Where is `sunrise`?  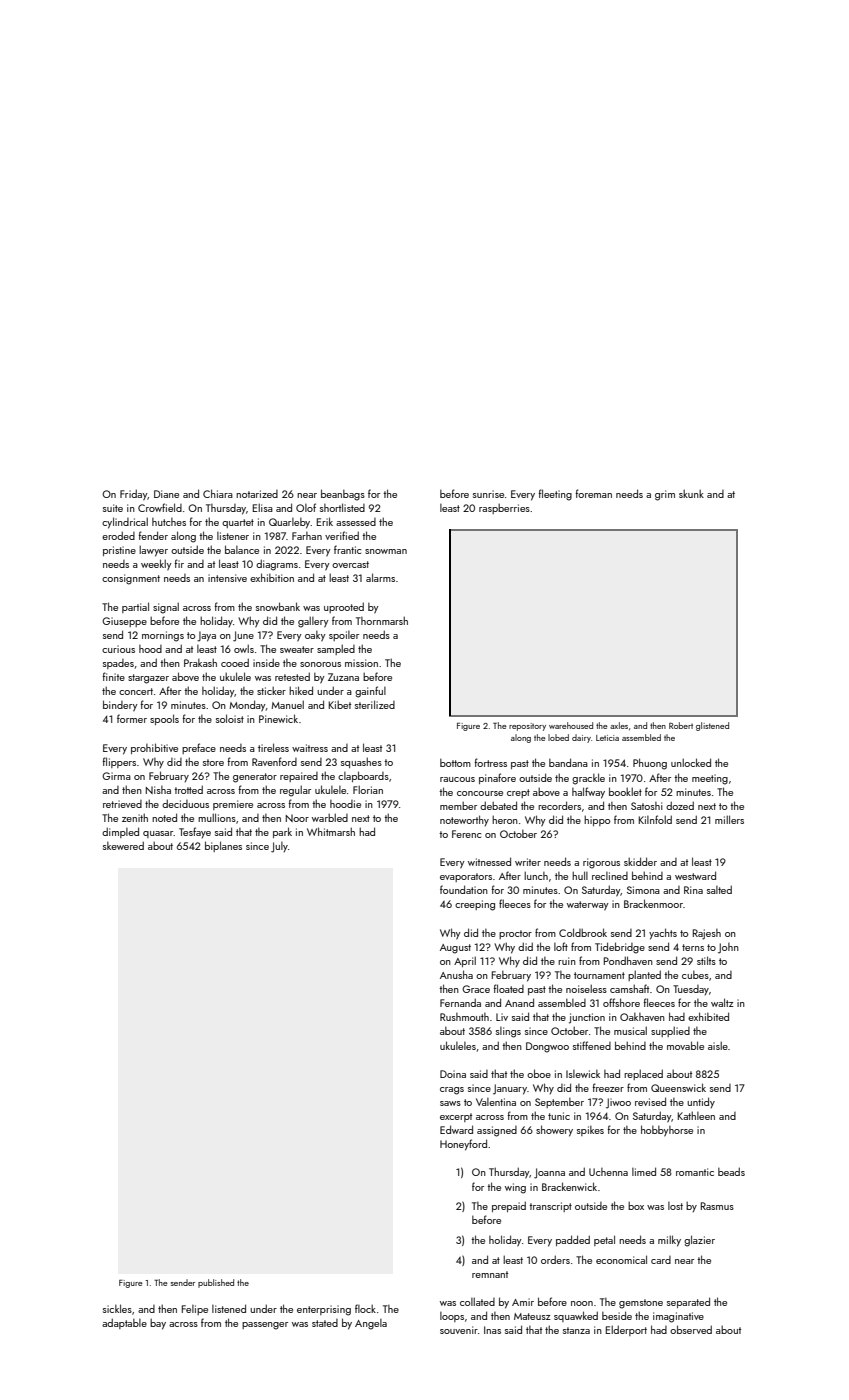
sunrise is located at coordinates (488, 494).
